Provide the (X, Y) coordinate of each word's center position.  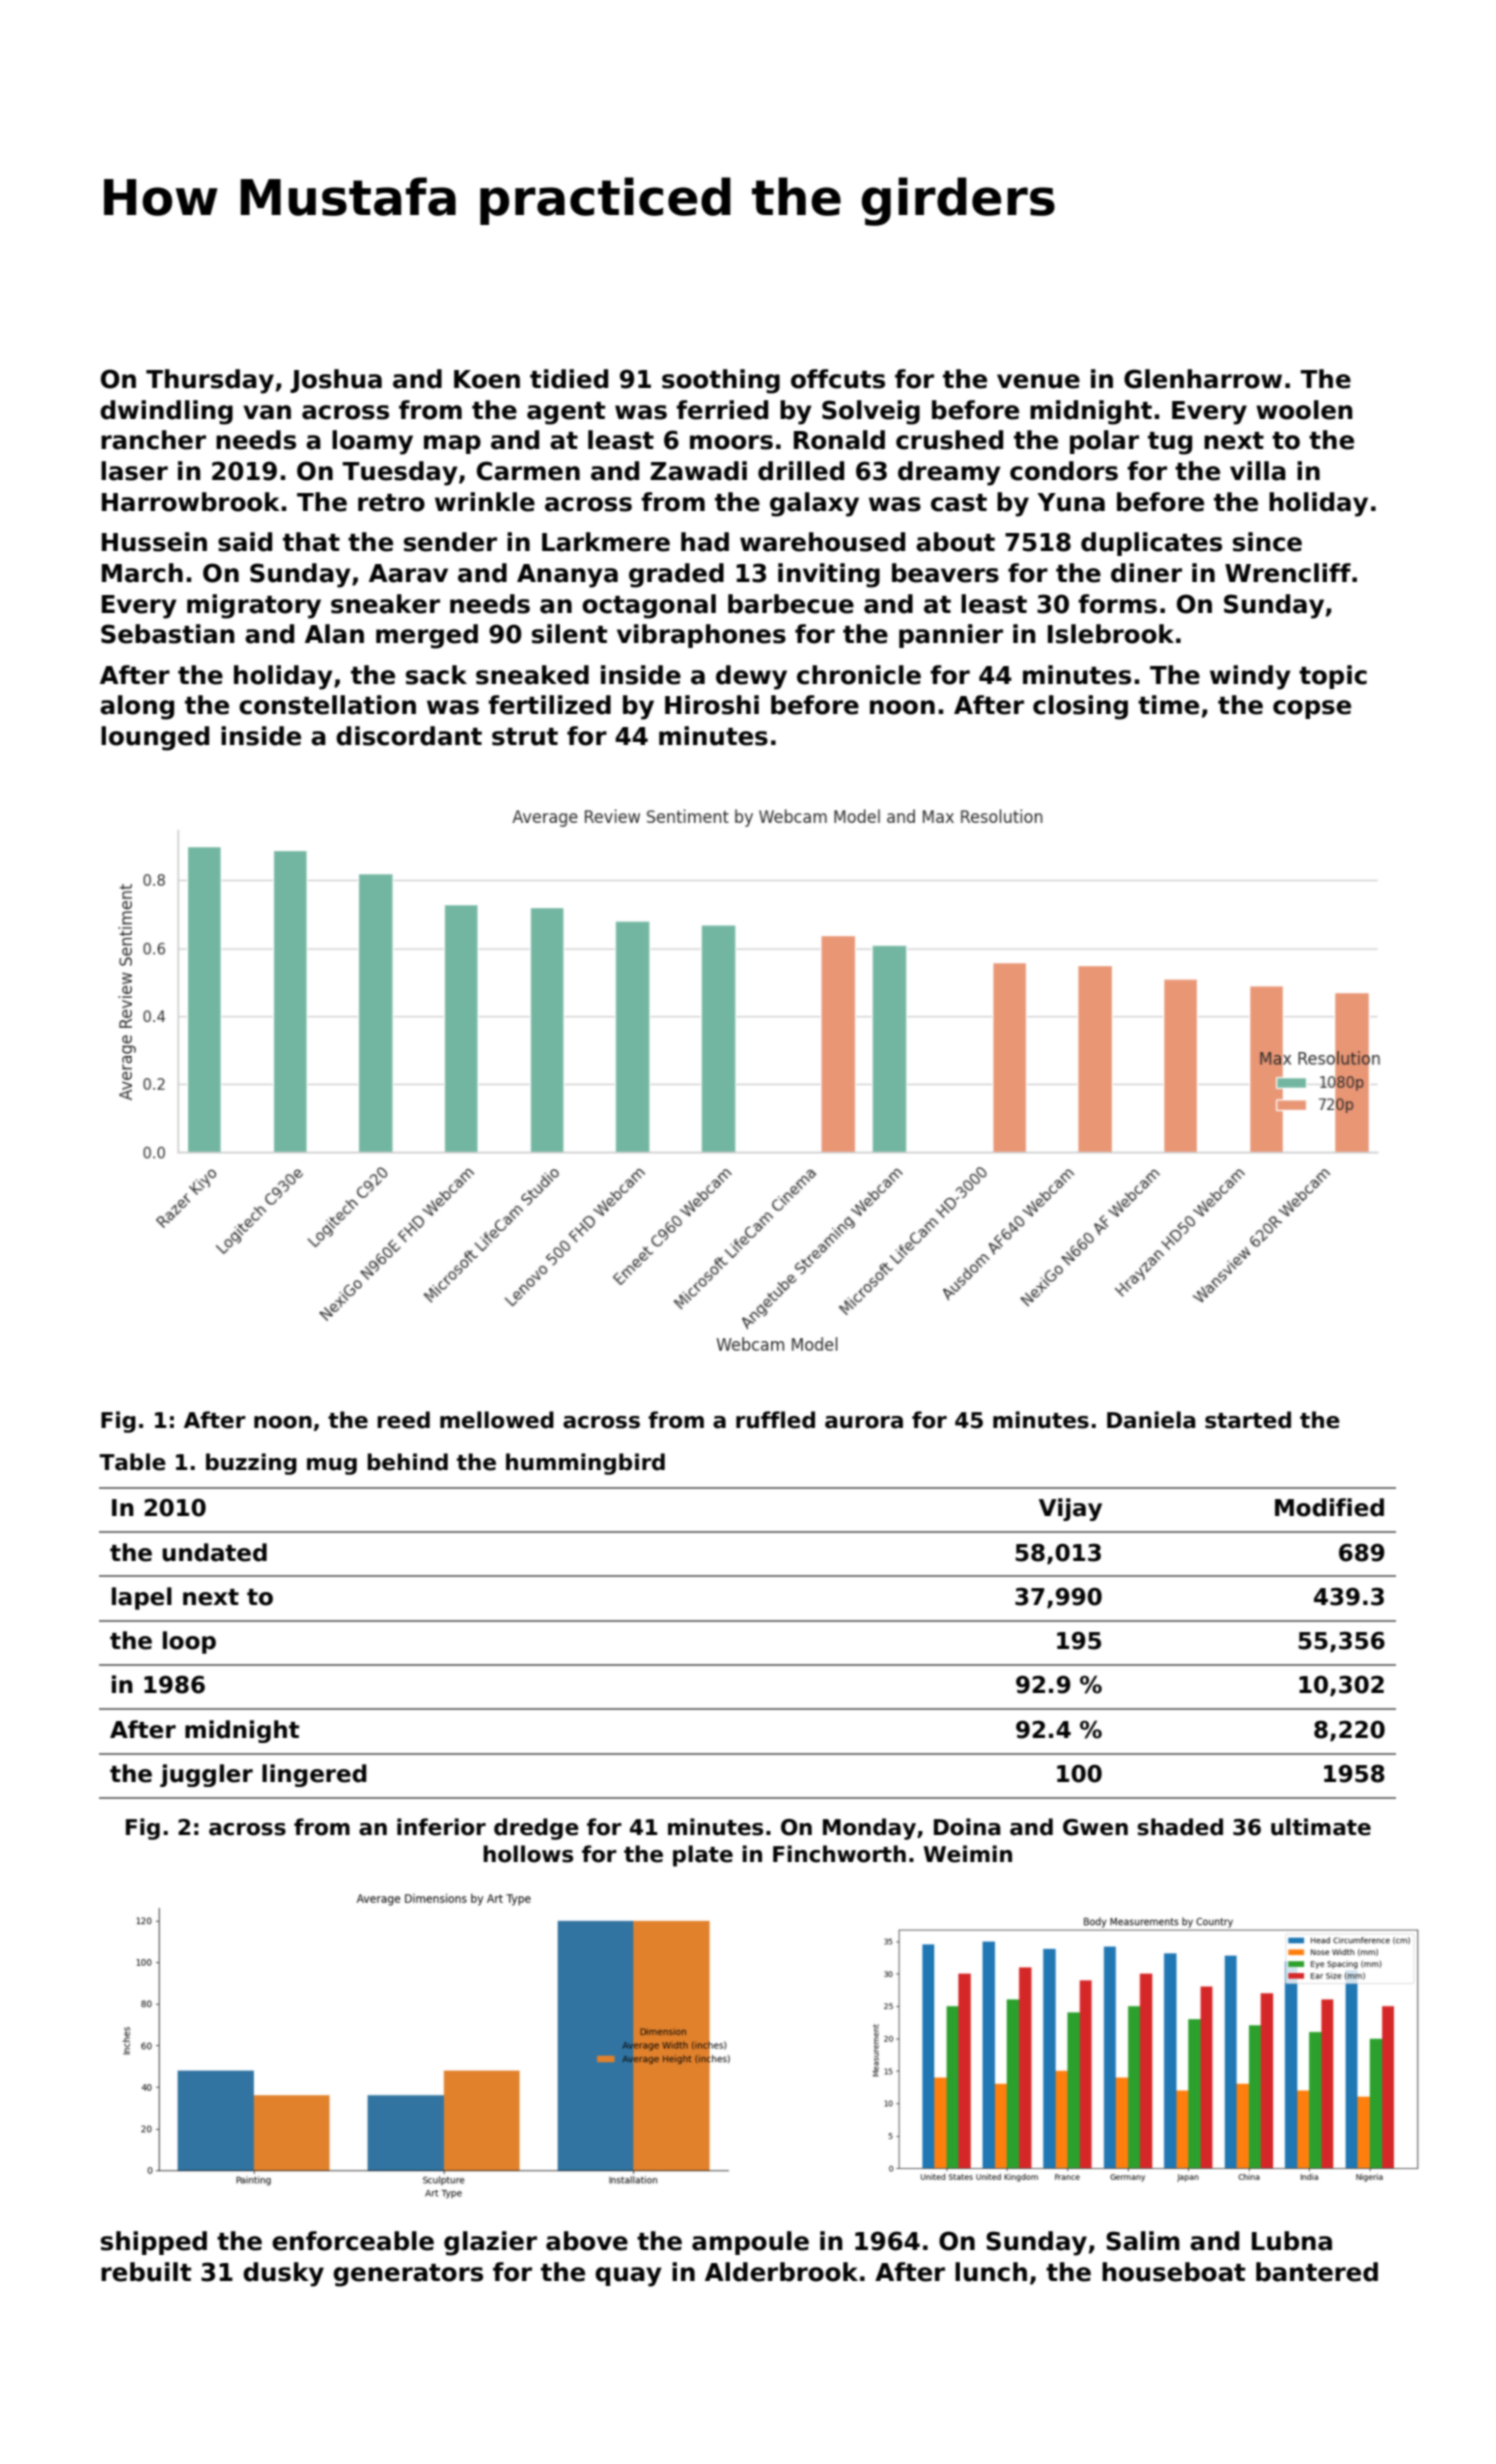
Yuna (1071, 502)
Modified (1329, 1507)
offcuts (838, 379)
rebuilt (146, 2272)
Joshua (336, 381)
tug (1170, 443)
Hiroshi (712, 705)
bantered (1317, 2272)
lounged (155, 738)
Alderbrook (781, 2272)
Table (132, 1462)
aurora (864, 1422)
